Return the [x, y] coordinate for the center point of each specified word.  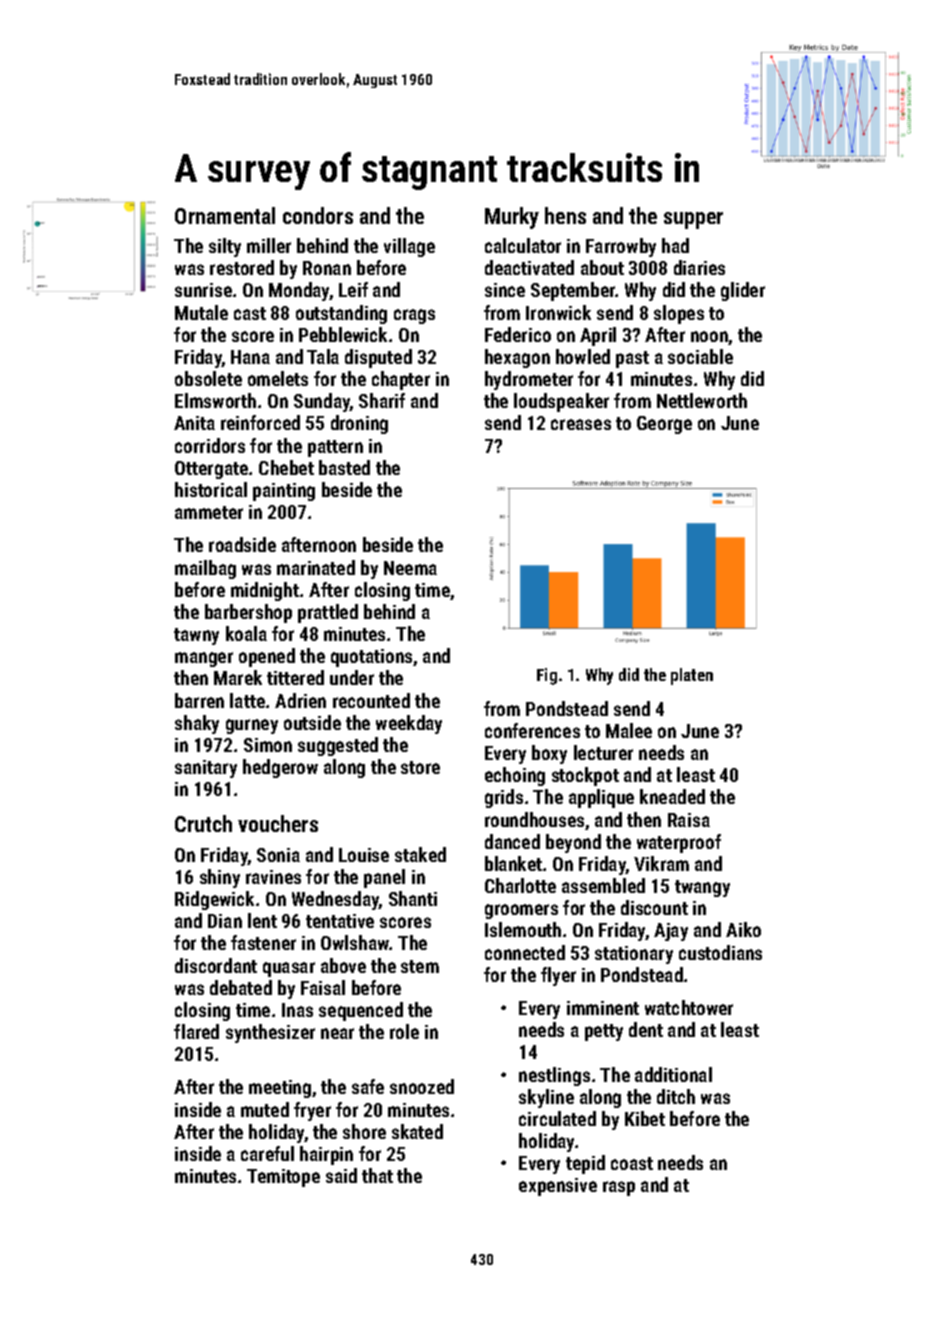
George [664, 425]
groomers [521, 911]
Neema [410, 568]
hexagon [517, 358]
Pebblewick [343, 334]
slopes [679, 314]
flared [196, 1031]
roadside [242, 544]
